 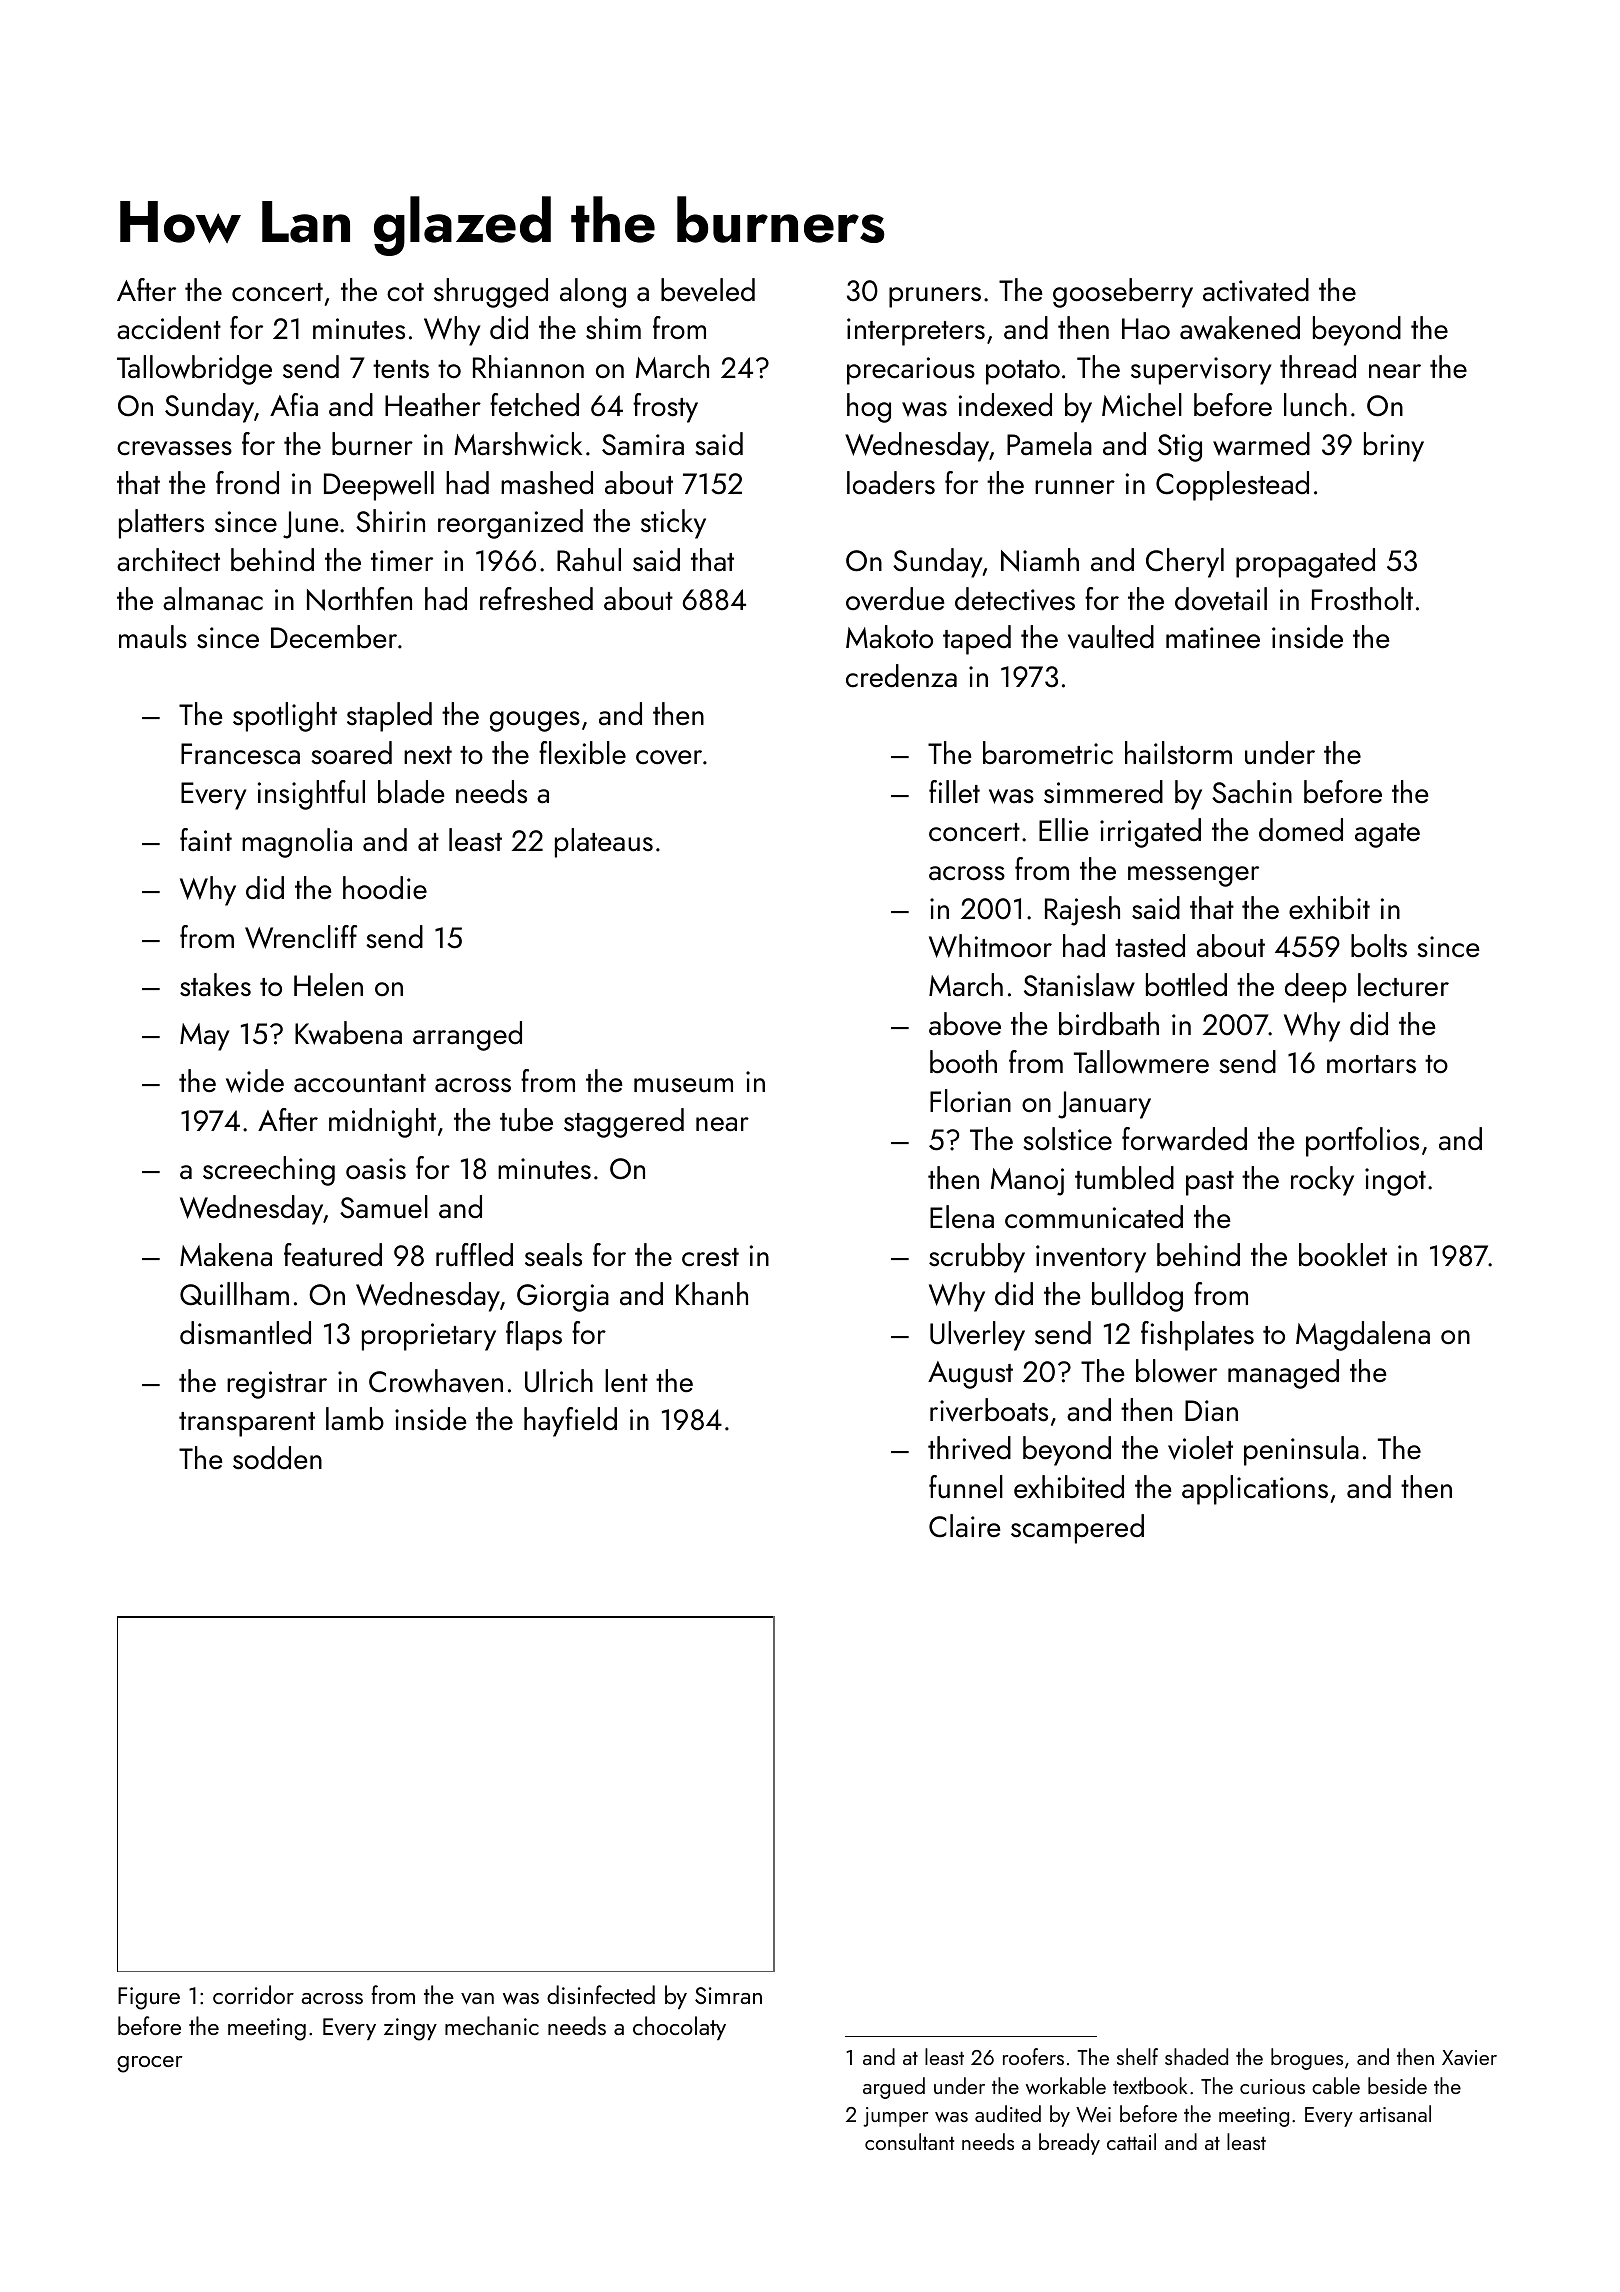 I want to click on consultant, so click(x=909, y=2141).
